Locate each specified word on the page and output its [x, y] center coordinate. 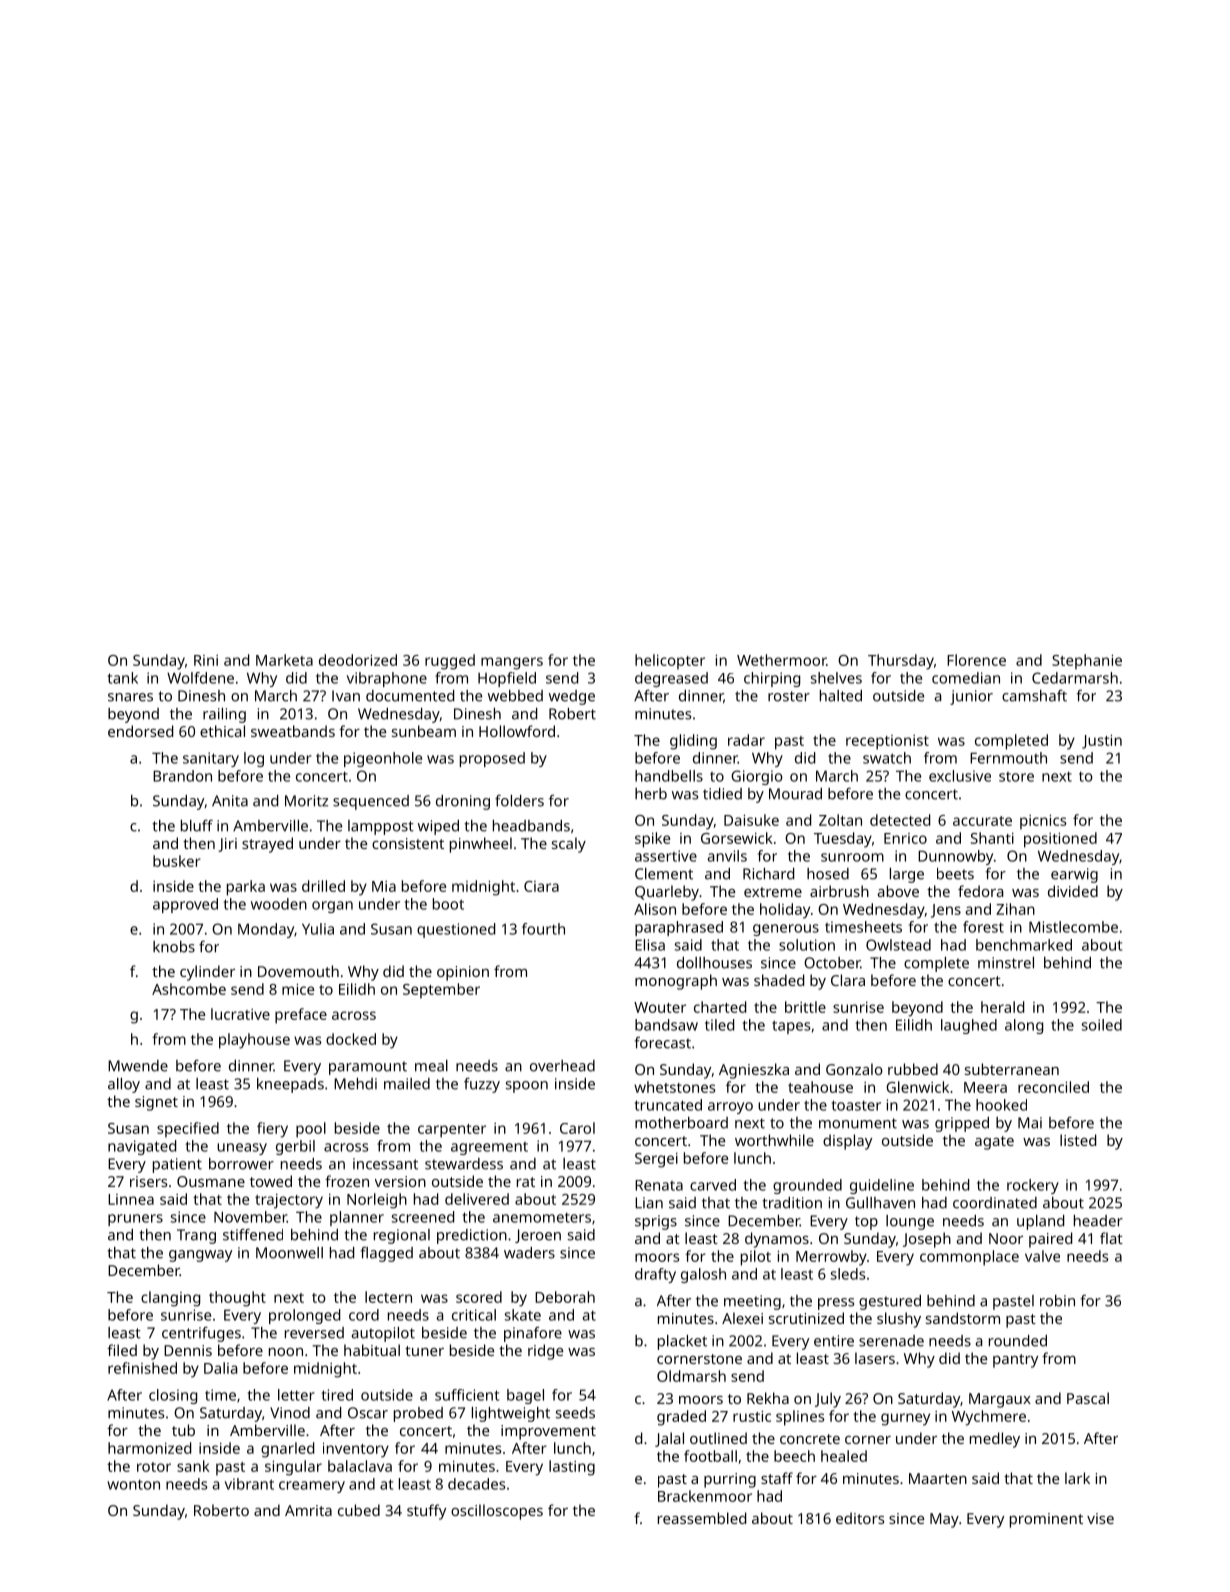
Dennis [188, 1350]
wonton [133, 1484]
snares [130, 697]
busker [177, 861]
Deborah [565, 1297]
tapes [791, 1027]
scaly [569, 845]
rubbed [913, 1069]
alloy [124, 1085]
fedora [980, 891]
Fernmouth [1008, 758]
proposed [492, 759]
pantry [1015, 1361]
